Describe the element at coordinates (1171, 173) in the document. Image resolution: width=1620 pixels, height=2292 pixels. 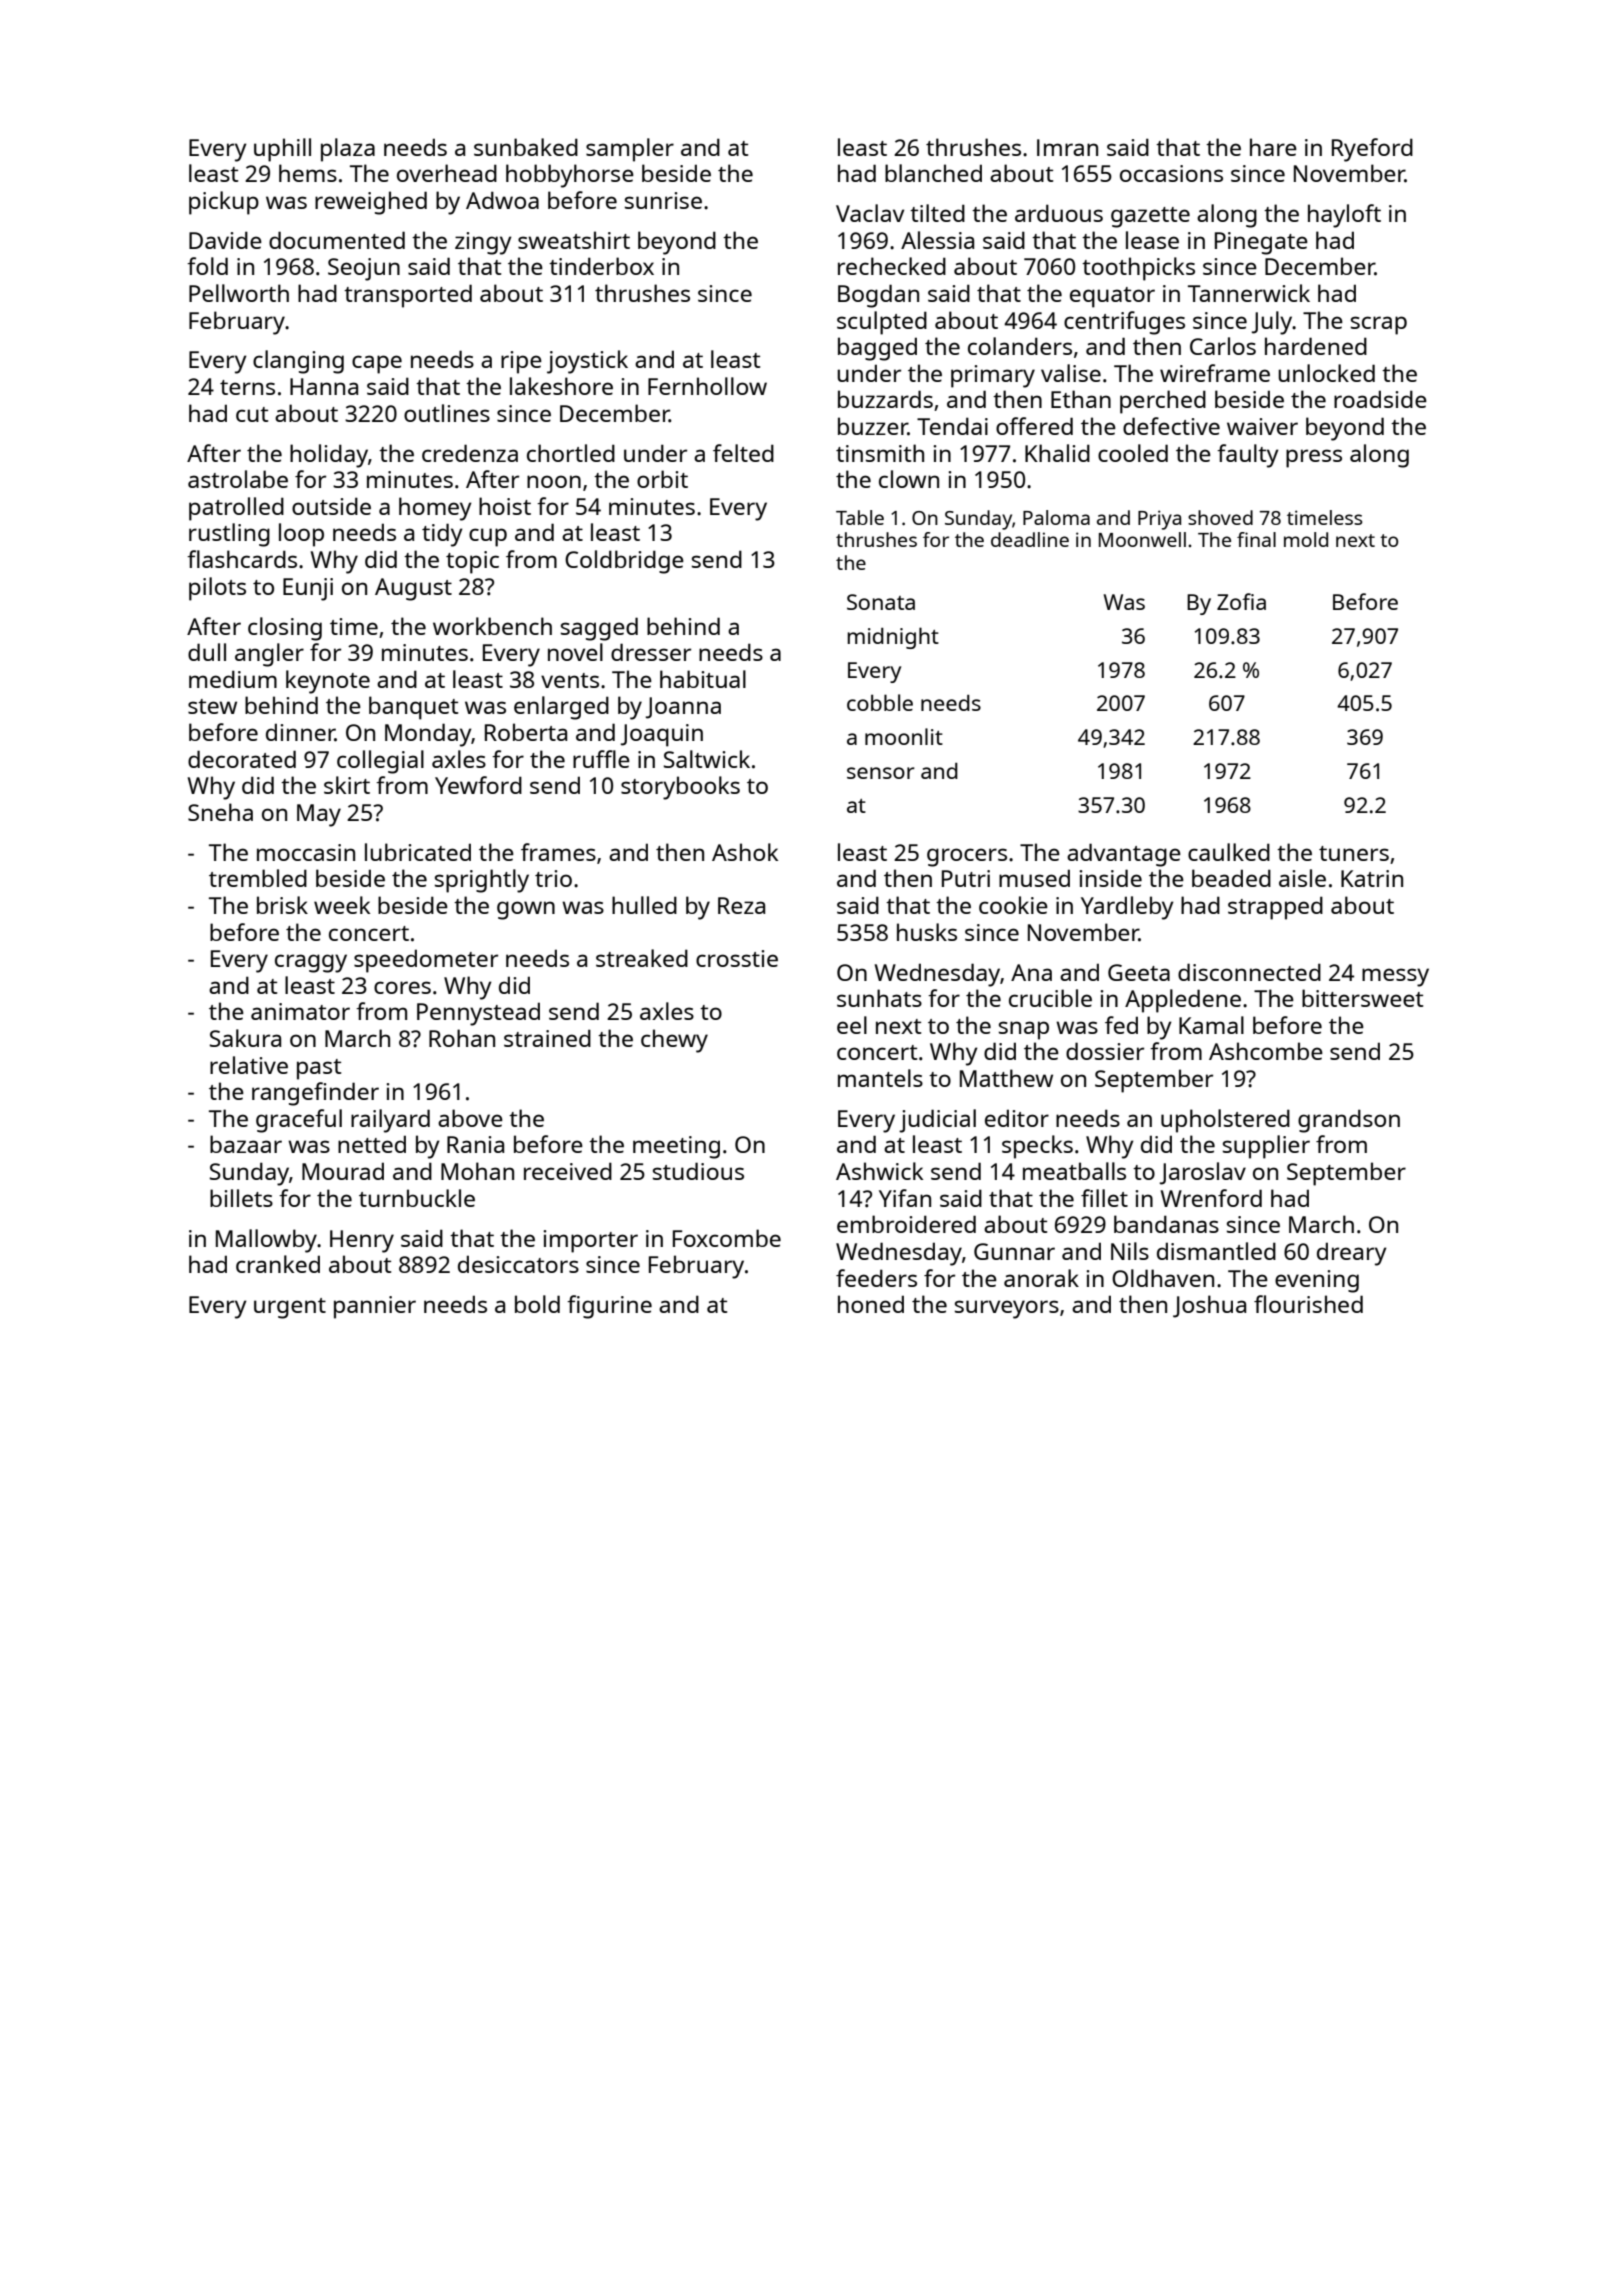
I see `occasions` at that location.
